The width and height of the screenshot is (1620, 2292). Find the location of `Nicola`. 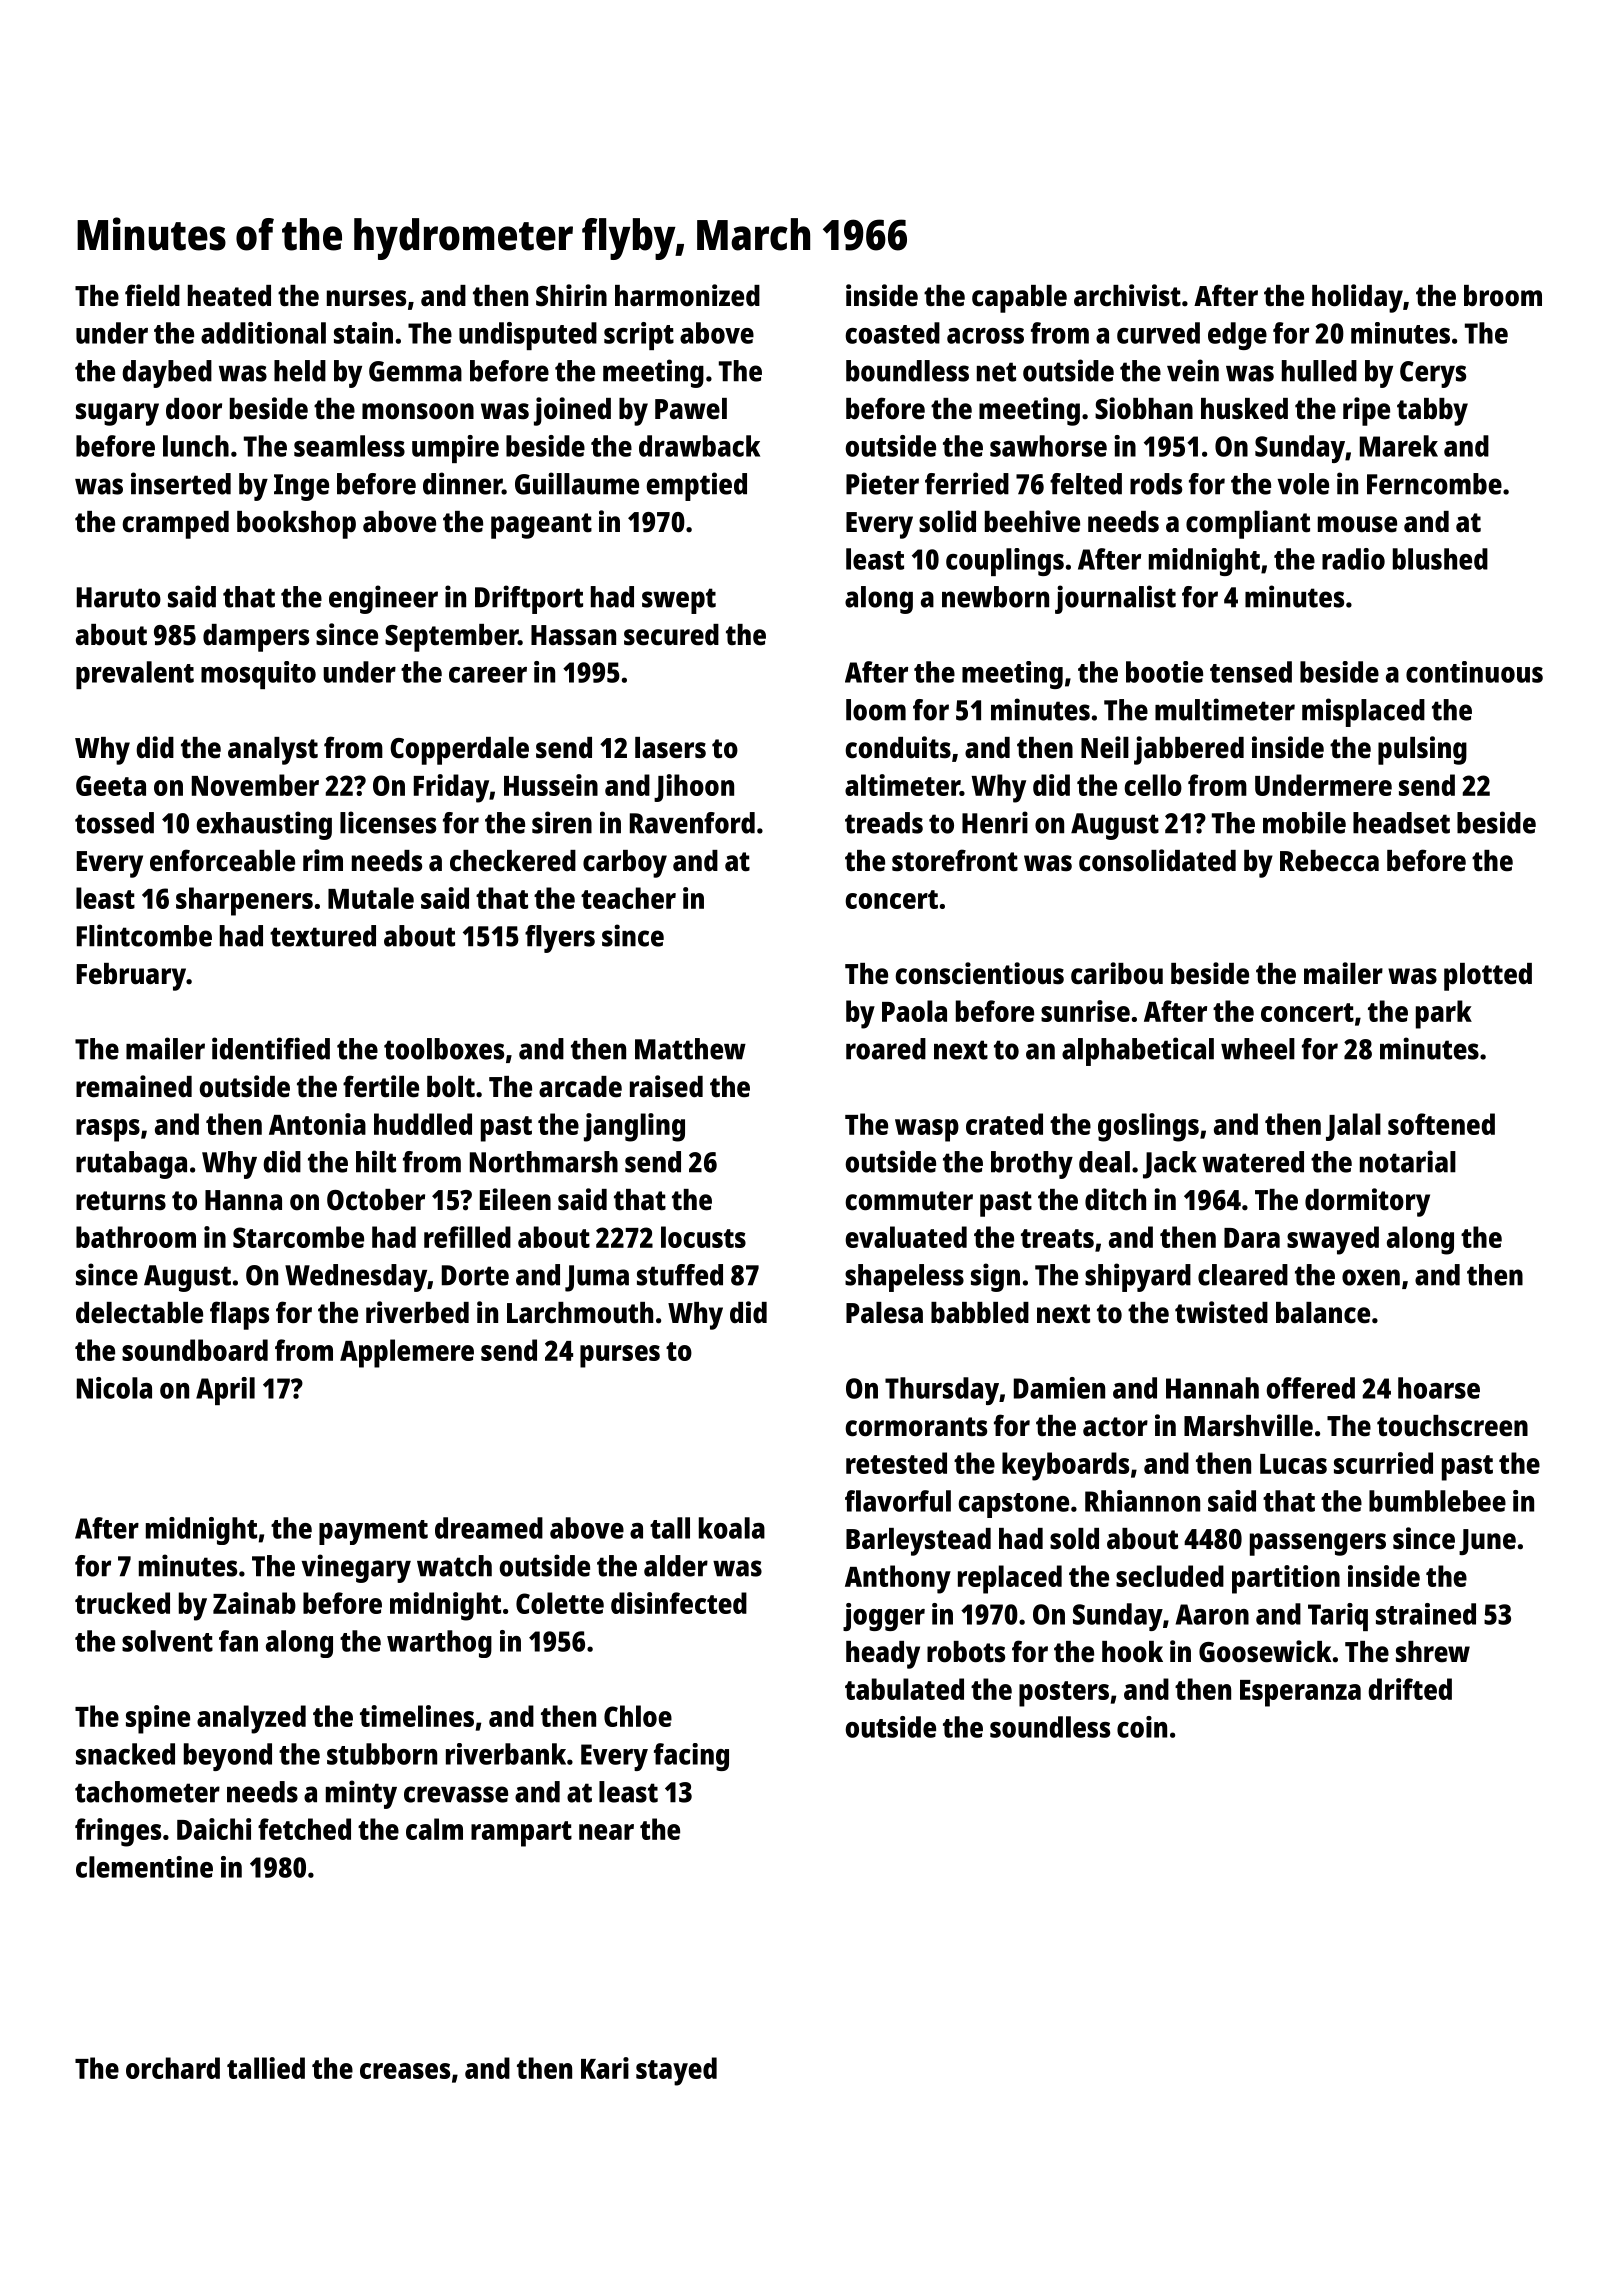

Nicola is located at coordinates (114, 1388).
